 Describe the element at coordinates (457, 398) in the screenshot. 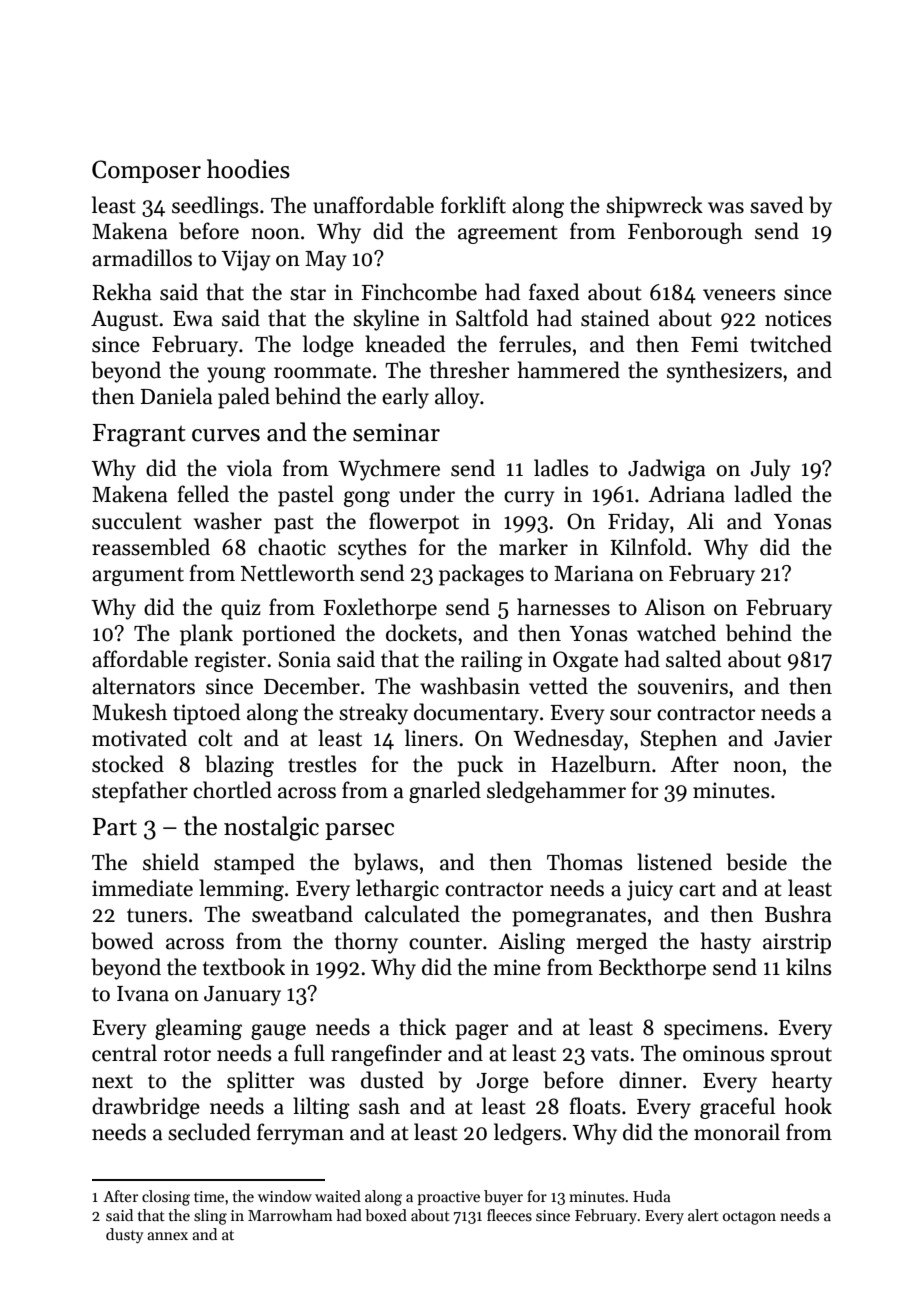

I see `alloy` at that location.
